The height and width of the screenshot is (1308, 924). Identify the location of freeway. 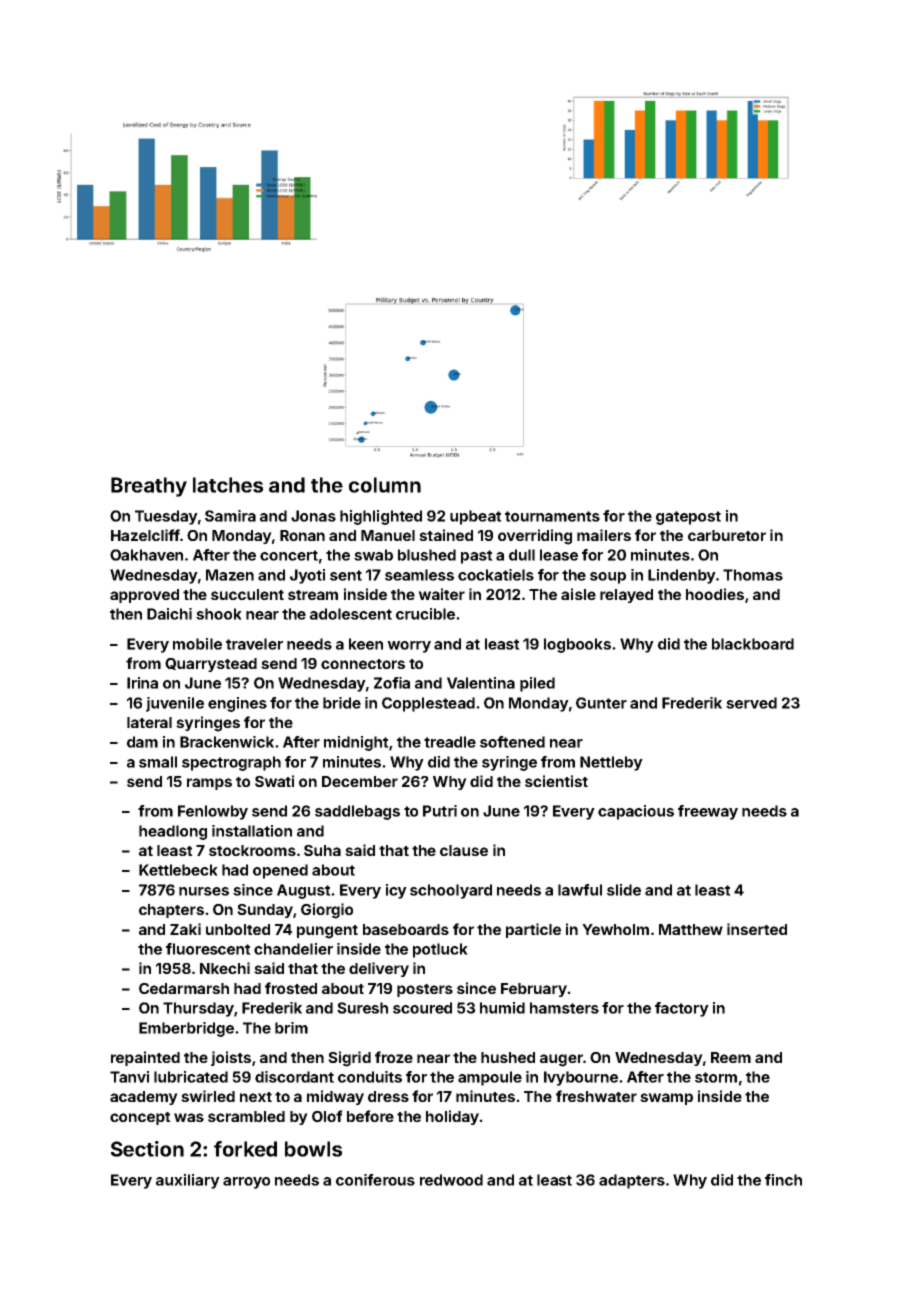
(708, 812).
